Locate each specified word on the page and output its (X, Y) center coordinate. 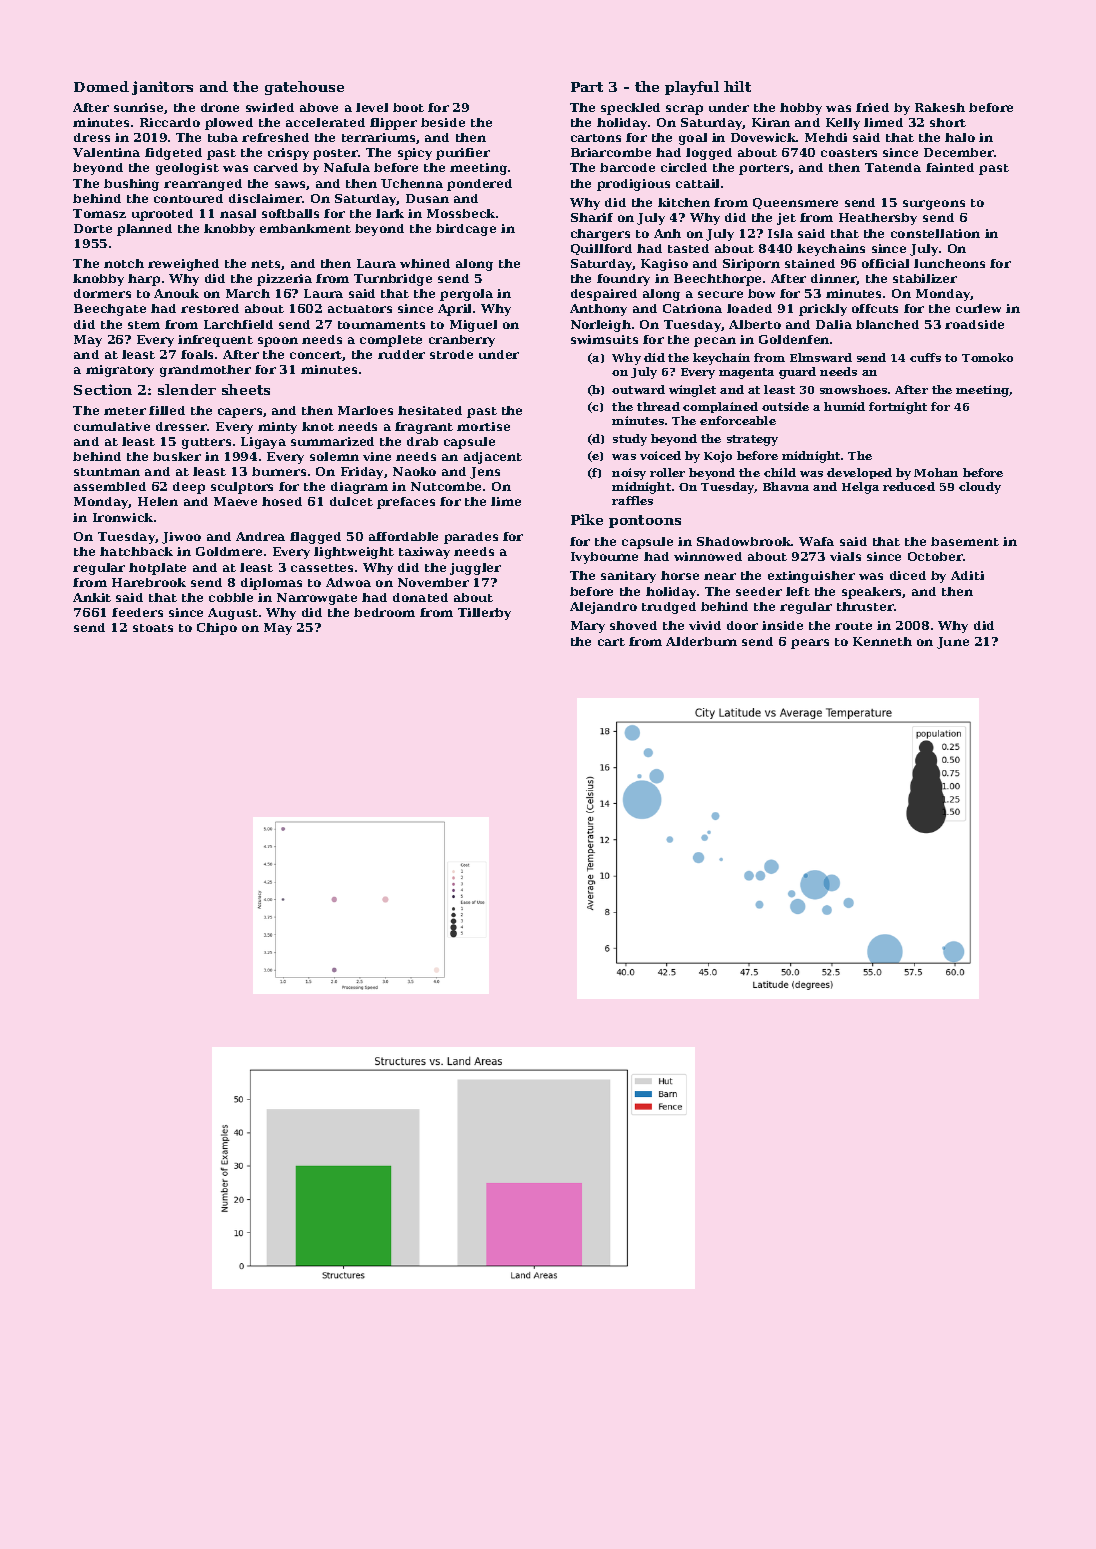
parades (471, 538)
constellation (935, 233)
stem (144, 325)
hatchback (136, 551)
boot (408, 107)
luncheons (949, 263)
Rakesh (940, 107)
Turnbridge (393, 280)
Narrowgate (317, 599)
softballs (290, 213)
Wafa (816, 541)
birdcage (466, 230)
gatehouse (304, 88)
